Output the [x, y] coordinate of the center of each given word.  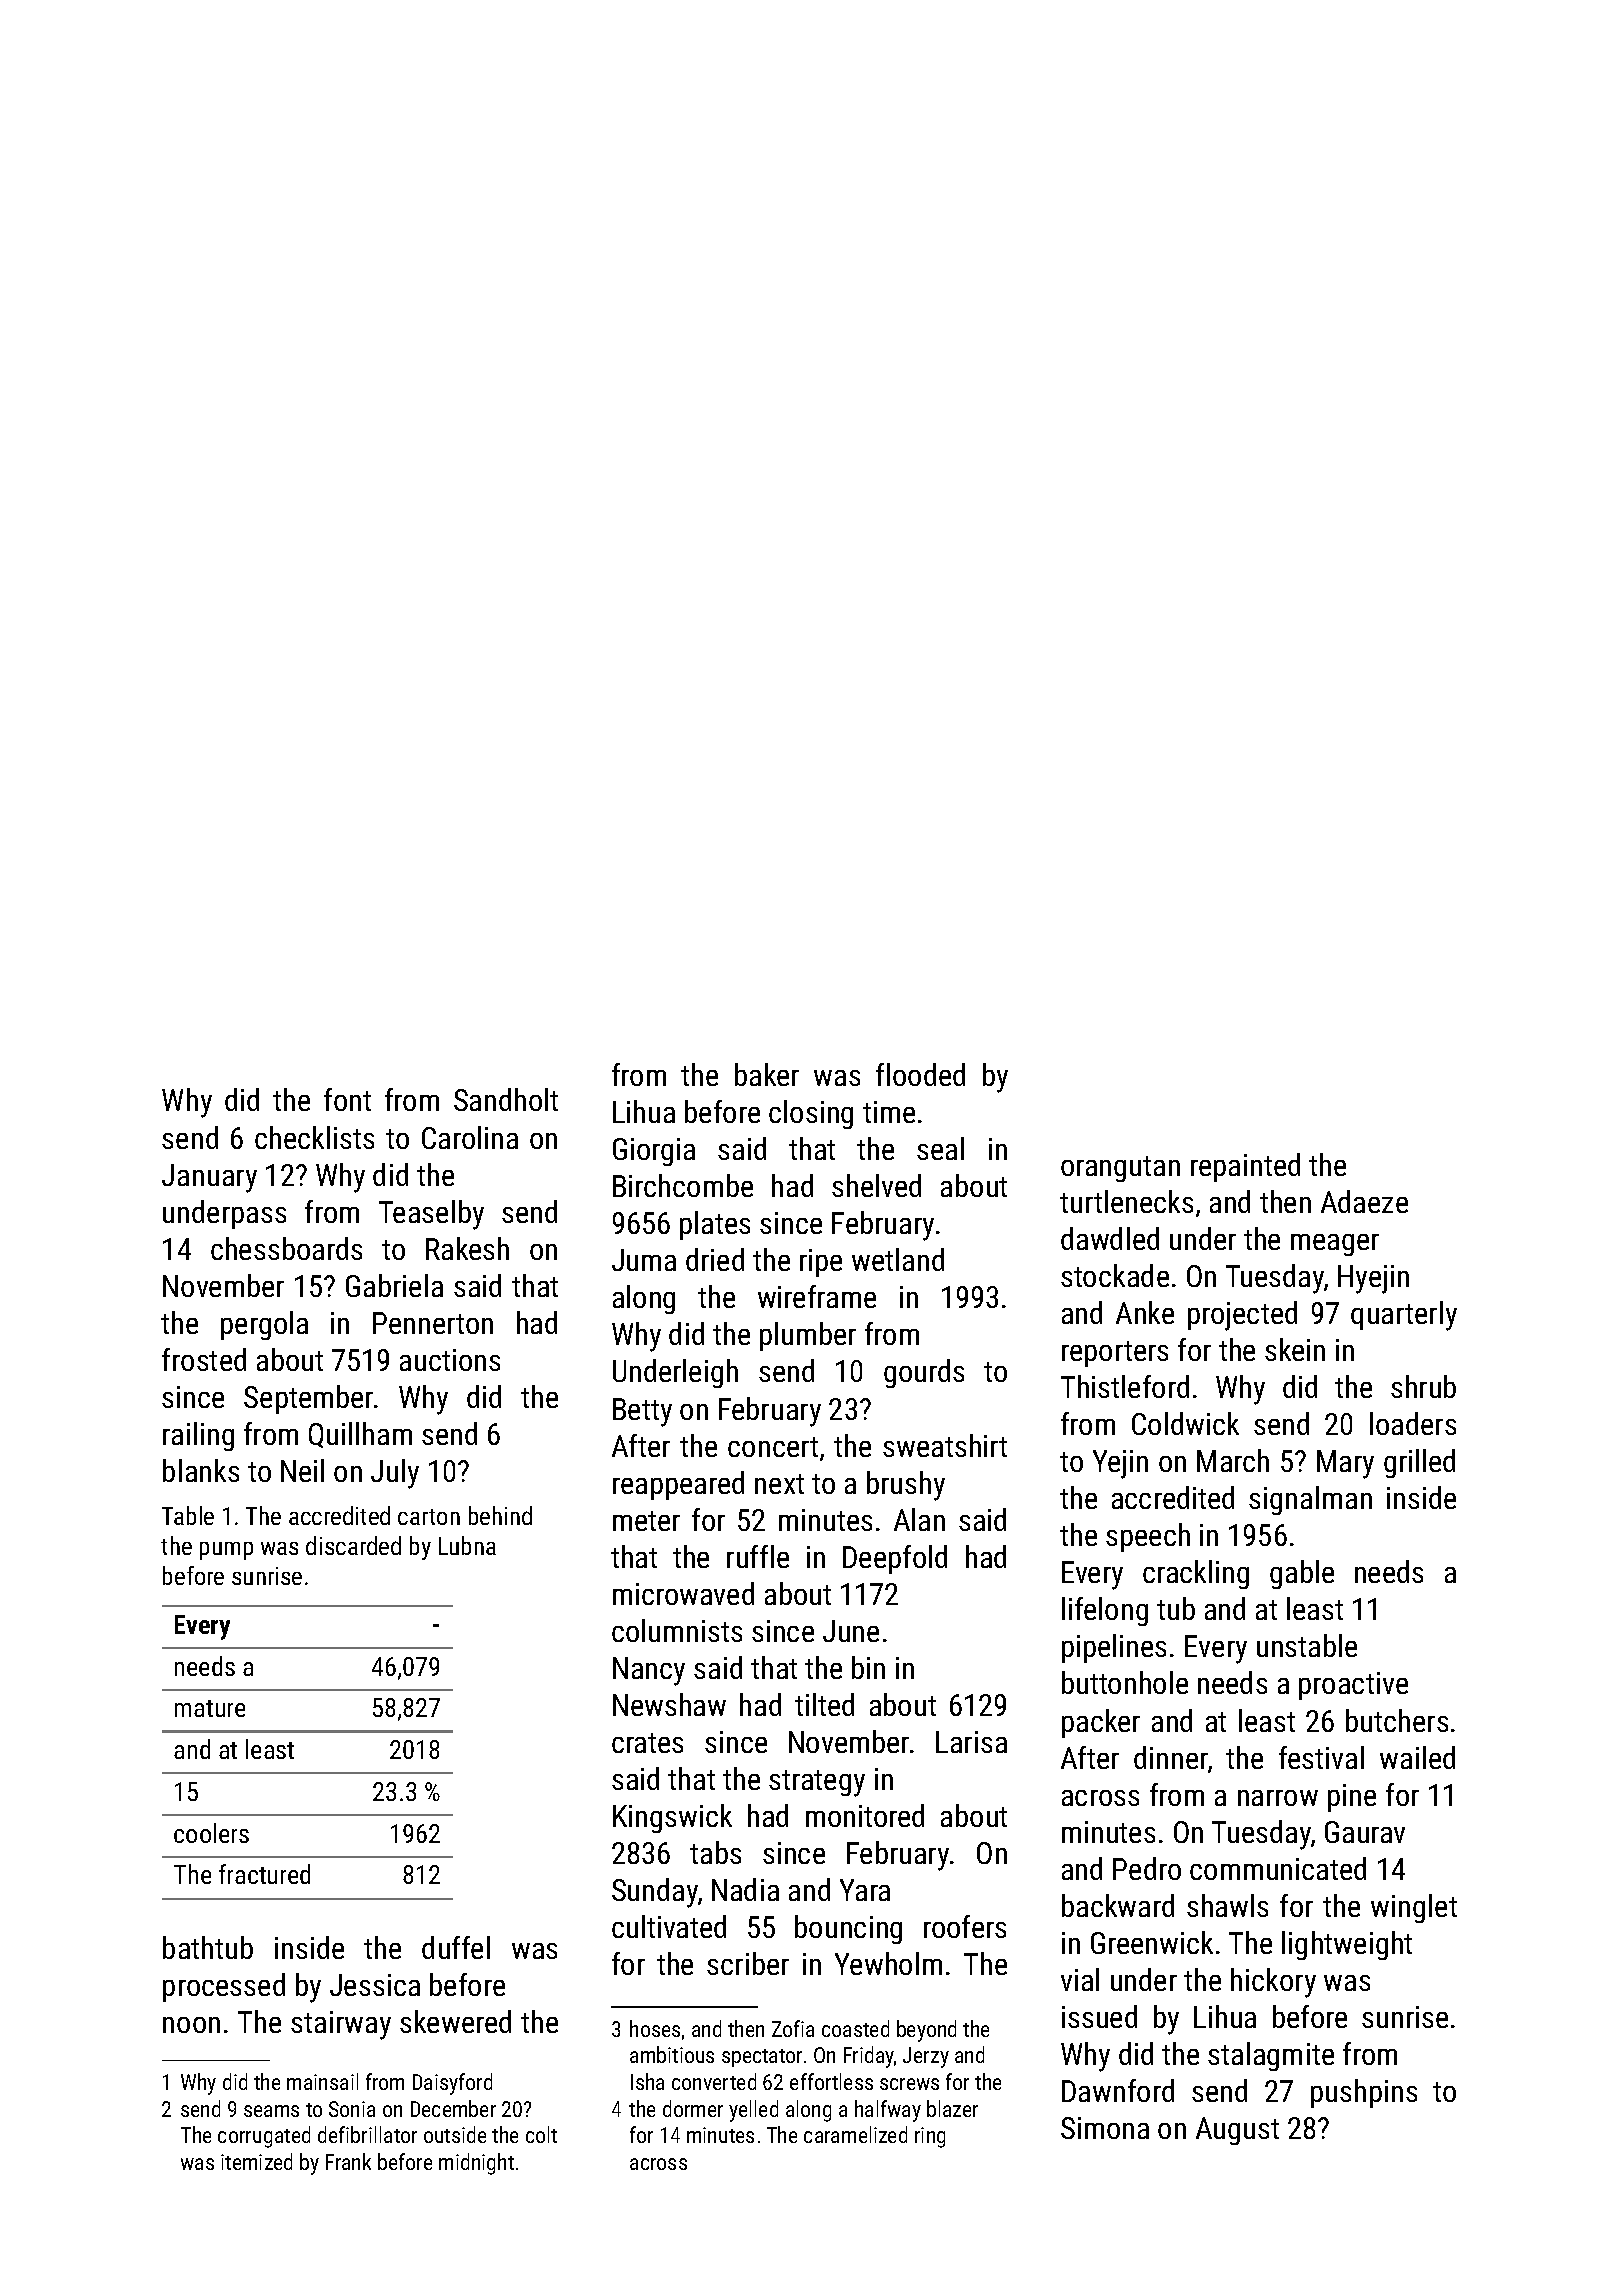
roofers [965, 1926]
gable [1302, 1574]
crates [647, 1743]
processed [224, 1987]
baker [767, 1074]
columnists [677, 1630]
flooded [920, 1074]
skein [1295, 1349]
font [347, 1099]
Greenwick [1152, 1942]
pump [226, 1551]
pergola [264, 1325]
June [851, 1631]
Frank [348, 2161]
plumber [808, 1336]
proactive [1353, 1686]
